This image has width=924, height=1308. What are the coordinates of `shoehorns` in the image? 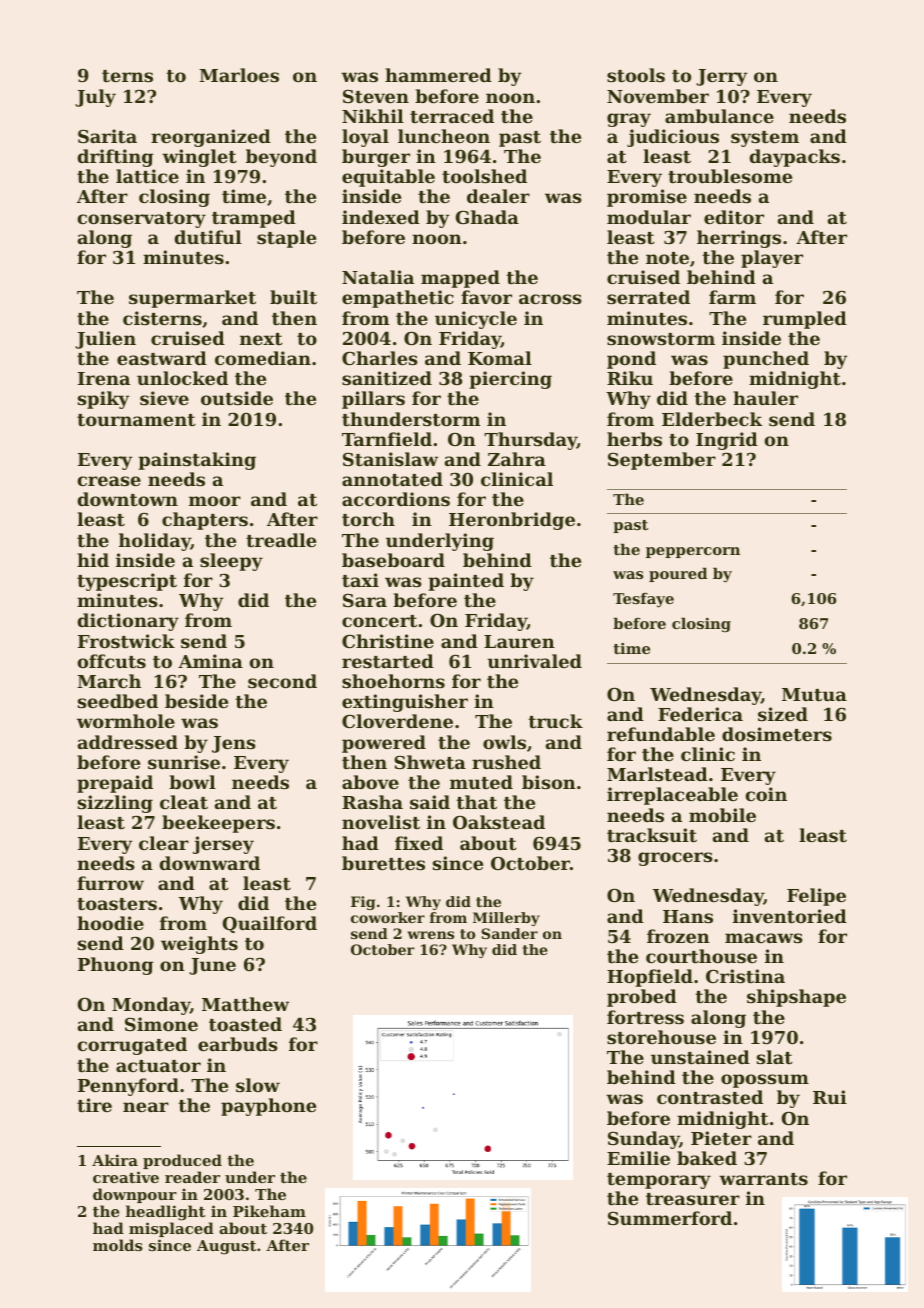 It's located at (393, 681).
